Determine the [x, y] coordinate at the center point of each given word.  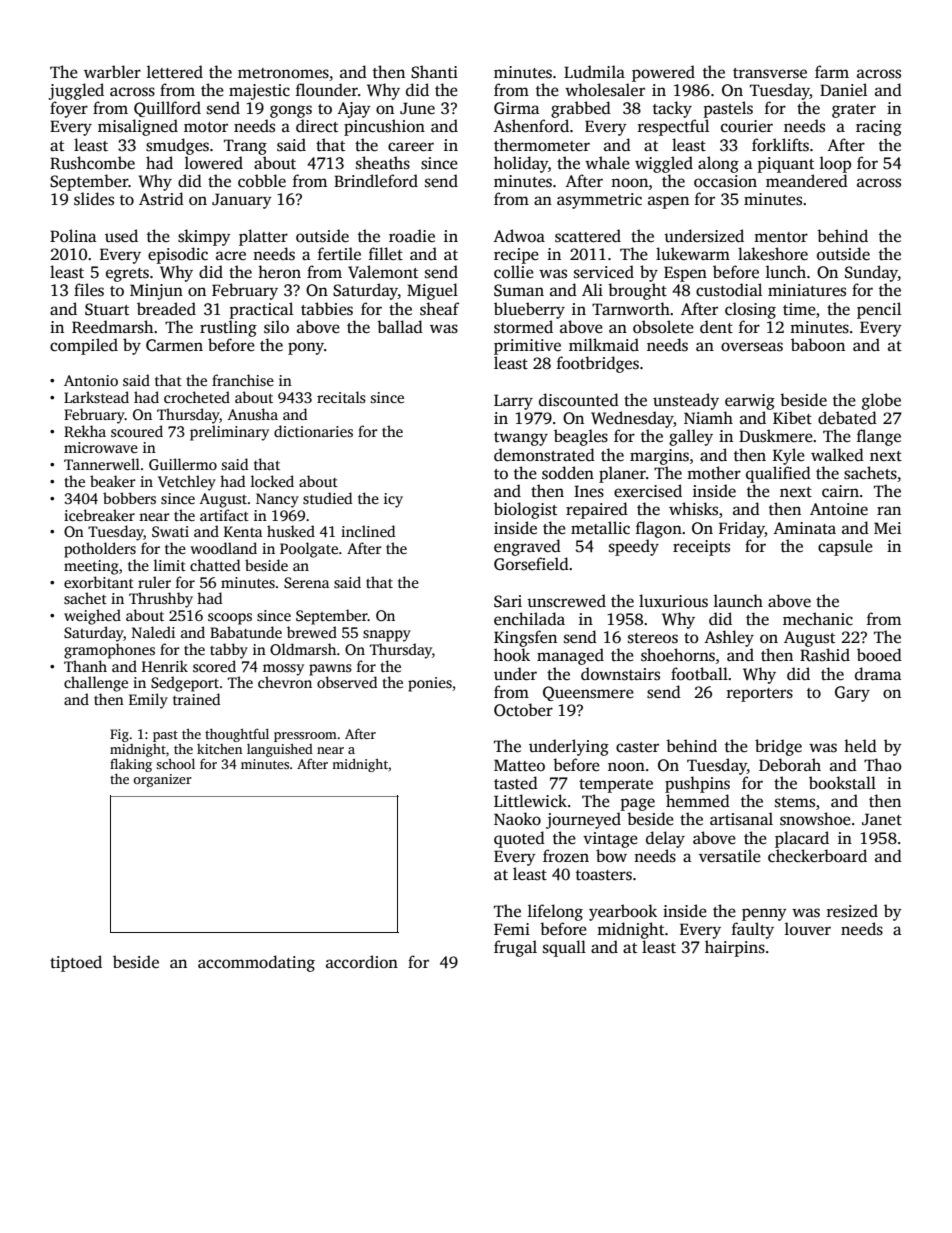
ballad [400, 326]
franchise [243, 380]
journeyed [583, 820]
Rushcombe [92, 163]
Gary [852, 694]
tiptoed [76, 963]
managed [570, 656]
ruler [154, 582]
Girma [516, 108]
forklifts [780, 145]
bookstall [842, 783]
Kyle [789, 456]
